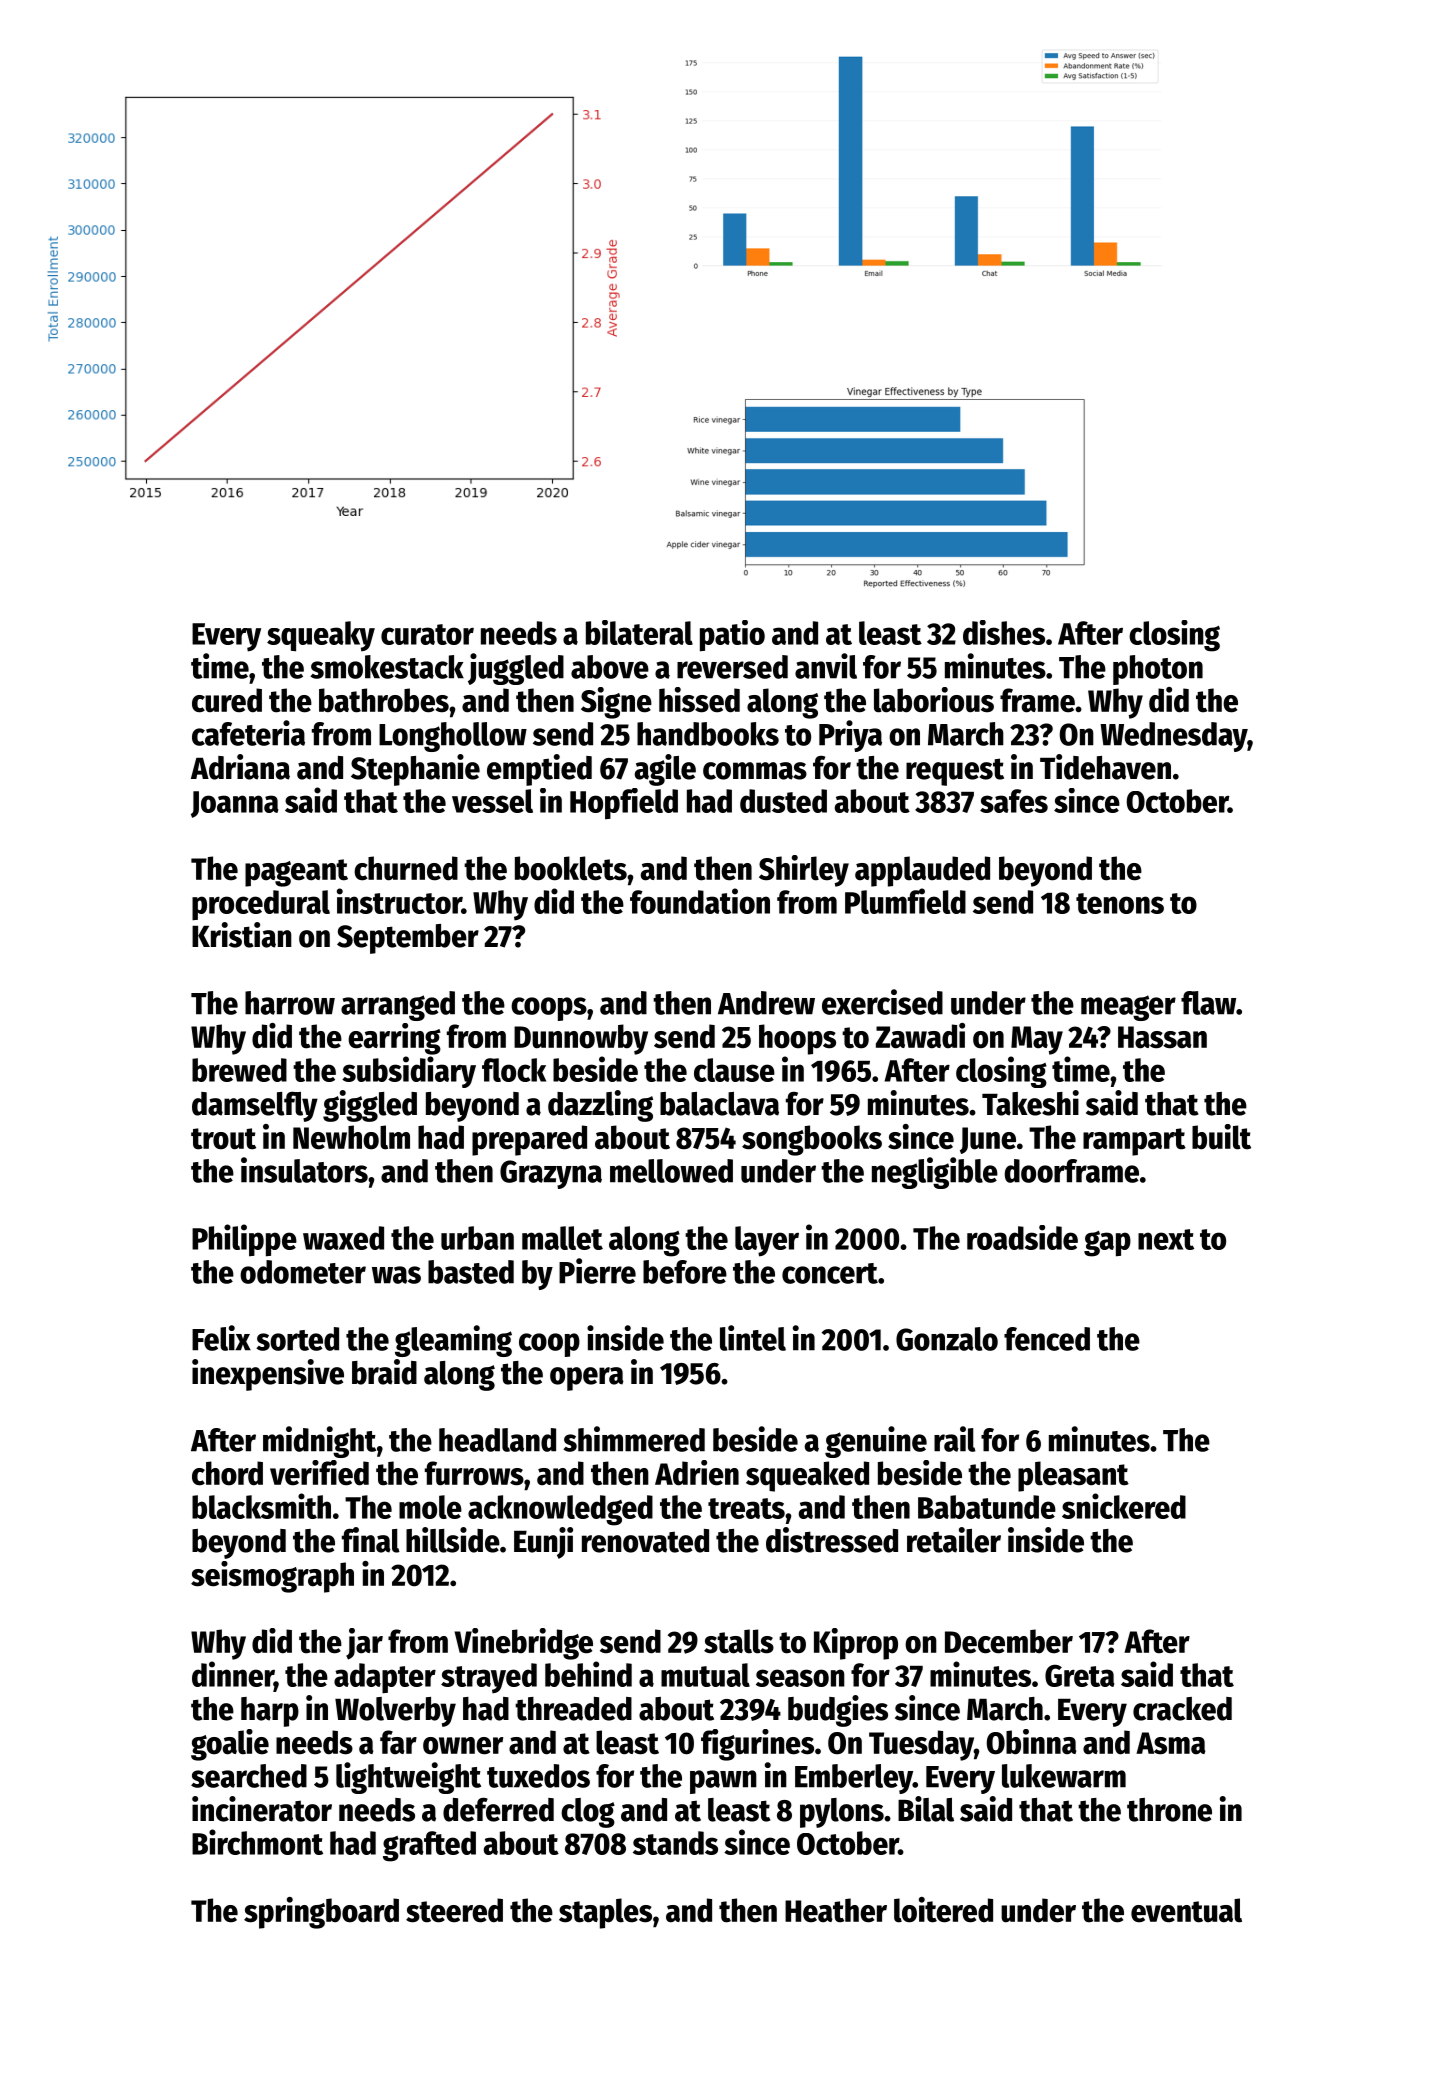 The height and width of the screenshot is (2100, 1450). Describe the element at coordinates (812, 1140) in the screenshot. I see `songbooks` at that location.
